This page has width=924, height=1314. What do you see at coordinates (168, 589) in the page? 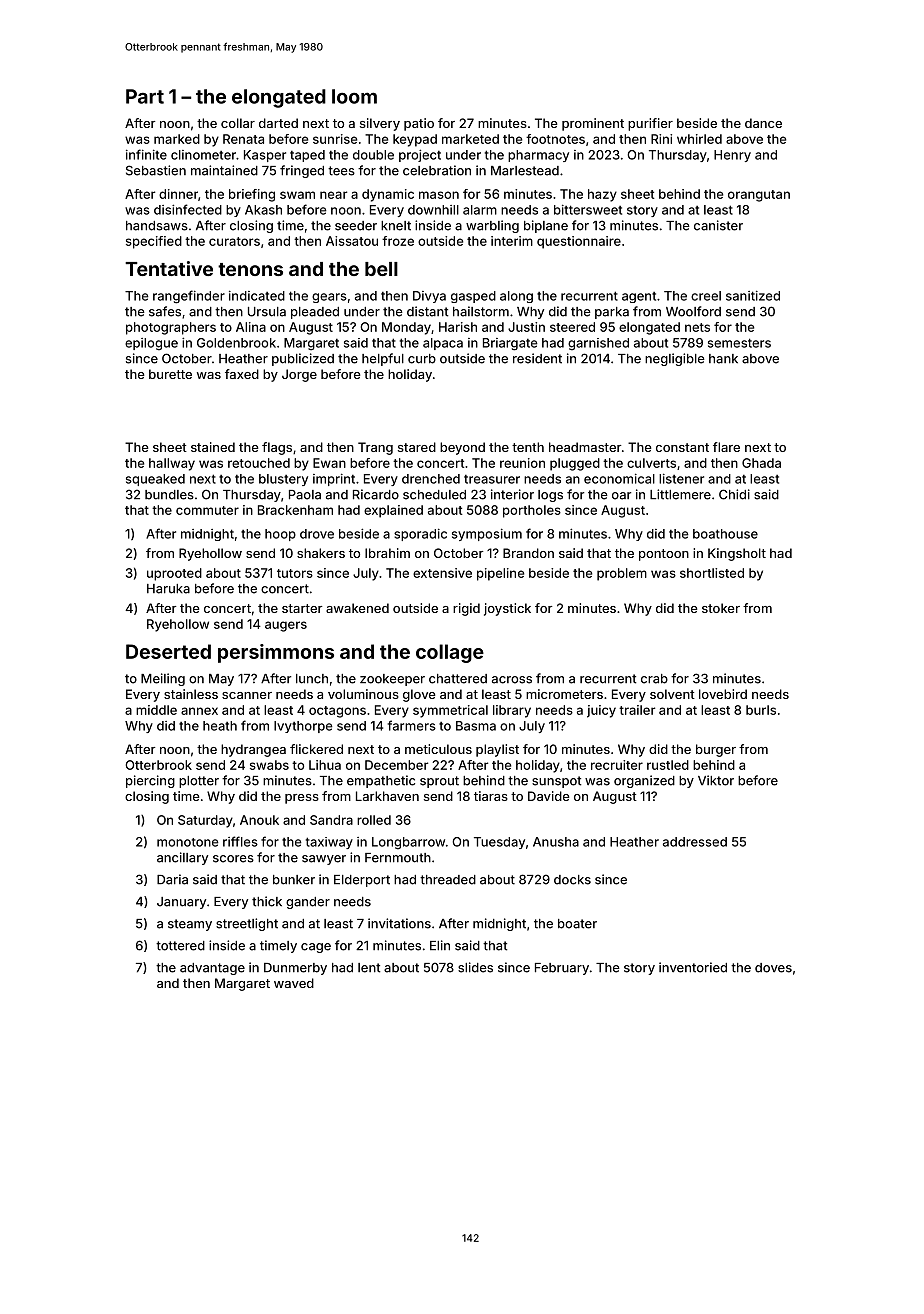
I see `Haruka` at bounding box center [168, 589].
